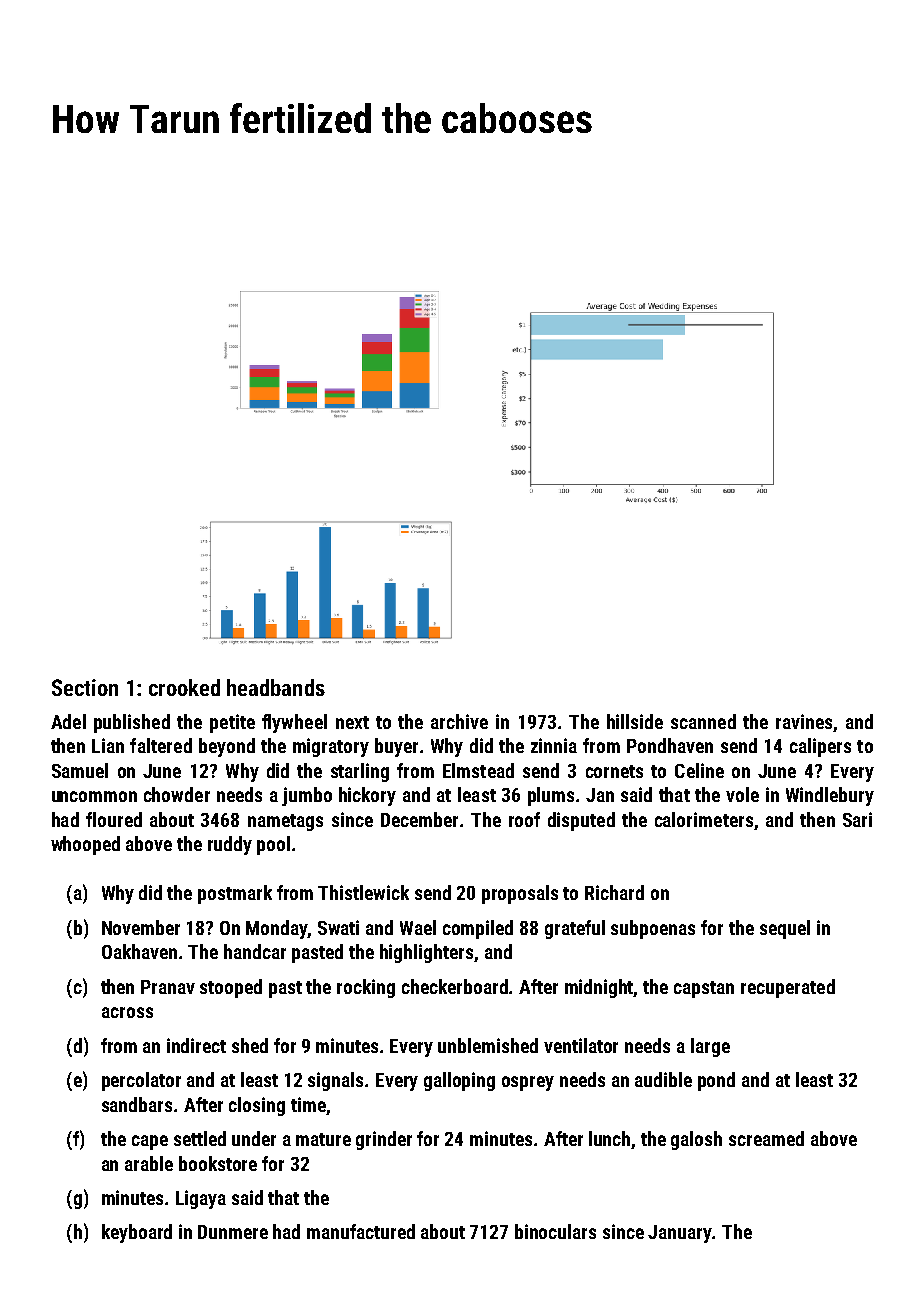 This page has width=924, height=1308. What do you see at coordinates (459, 721) in the page?
I see `archive` at bounding box center [459, 721].
